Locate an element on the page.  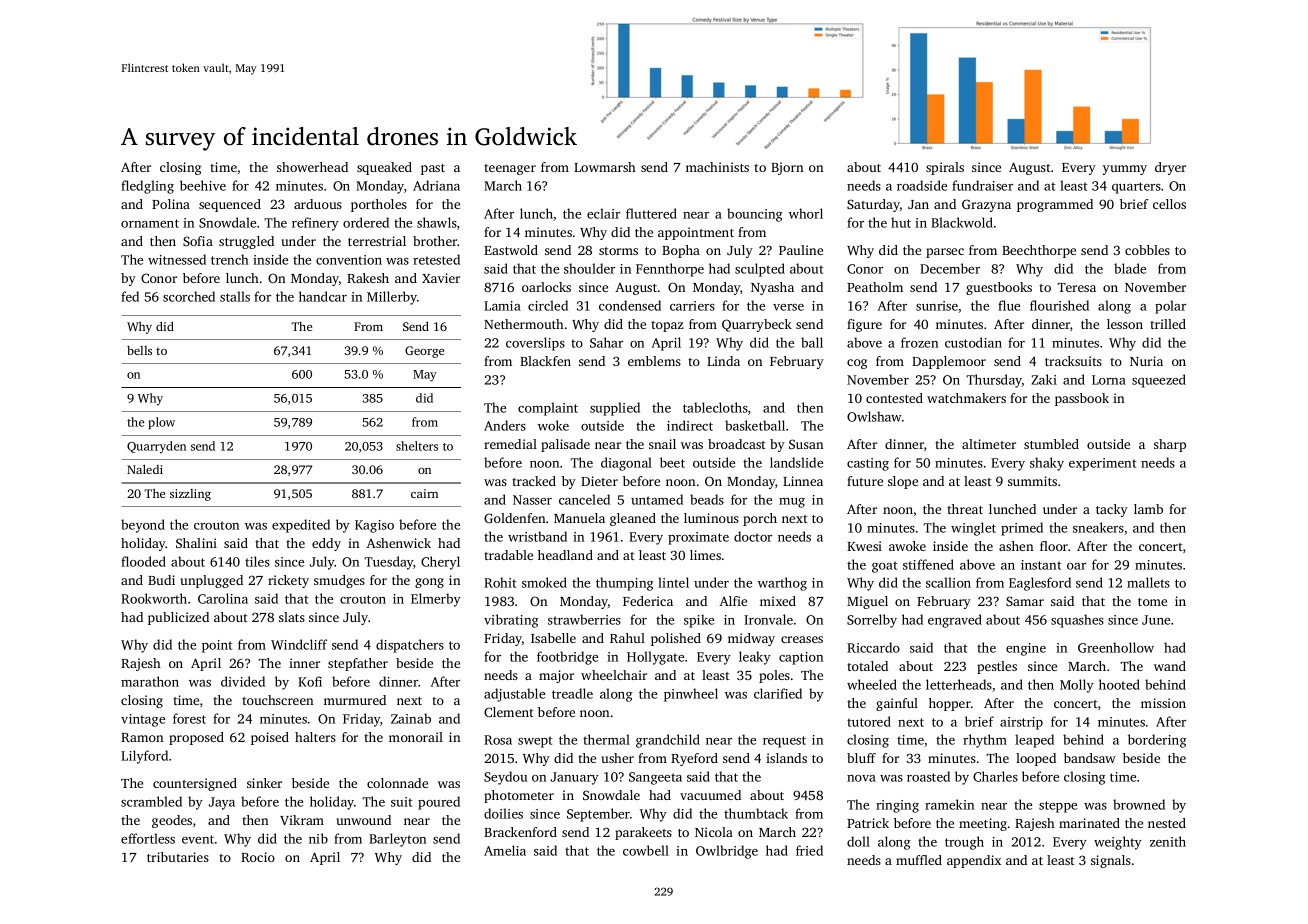
contested is located at coordinates (894, 398).
